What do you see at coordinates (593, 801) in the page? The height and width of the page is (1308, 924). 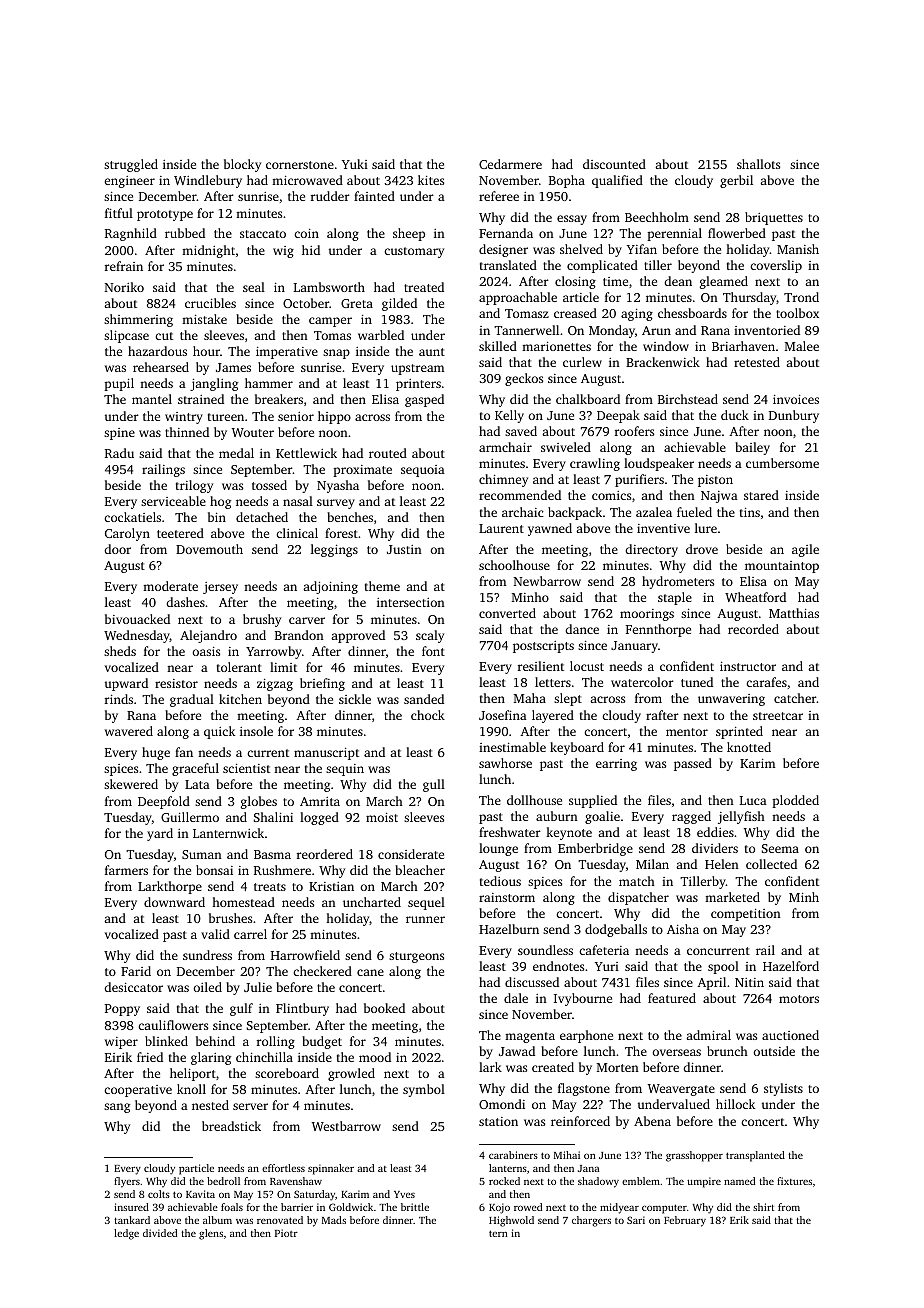 I see `supplied` at bounding box center [593, 801].
